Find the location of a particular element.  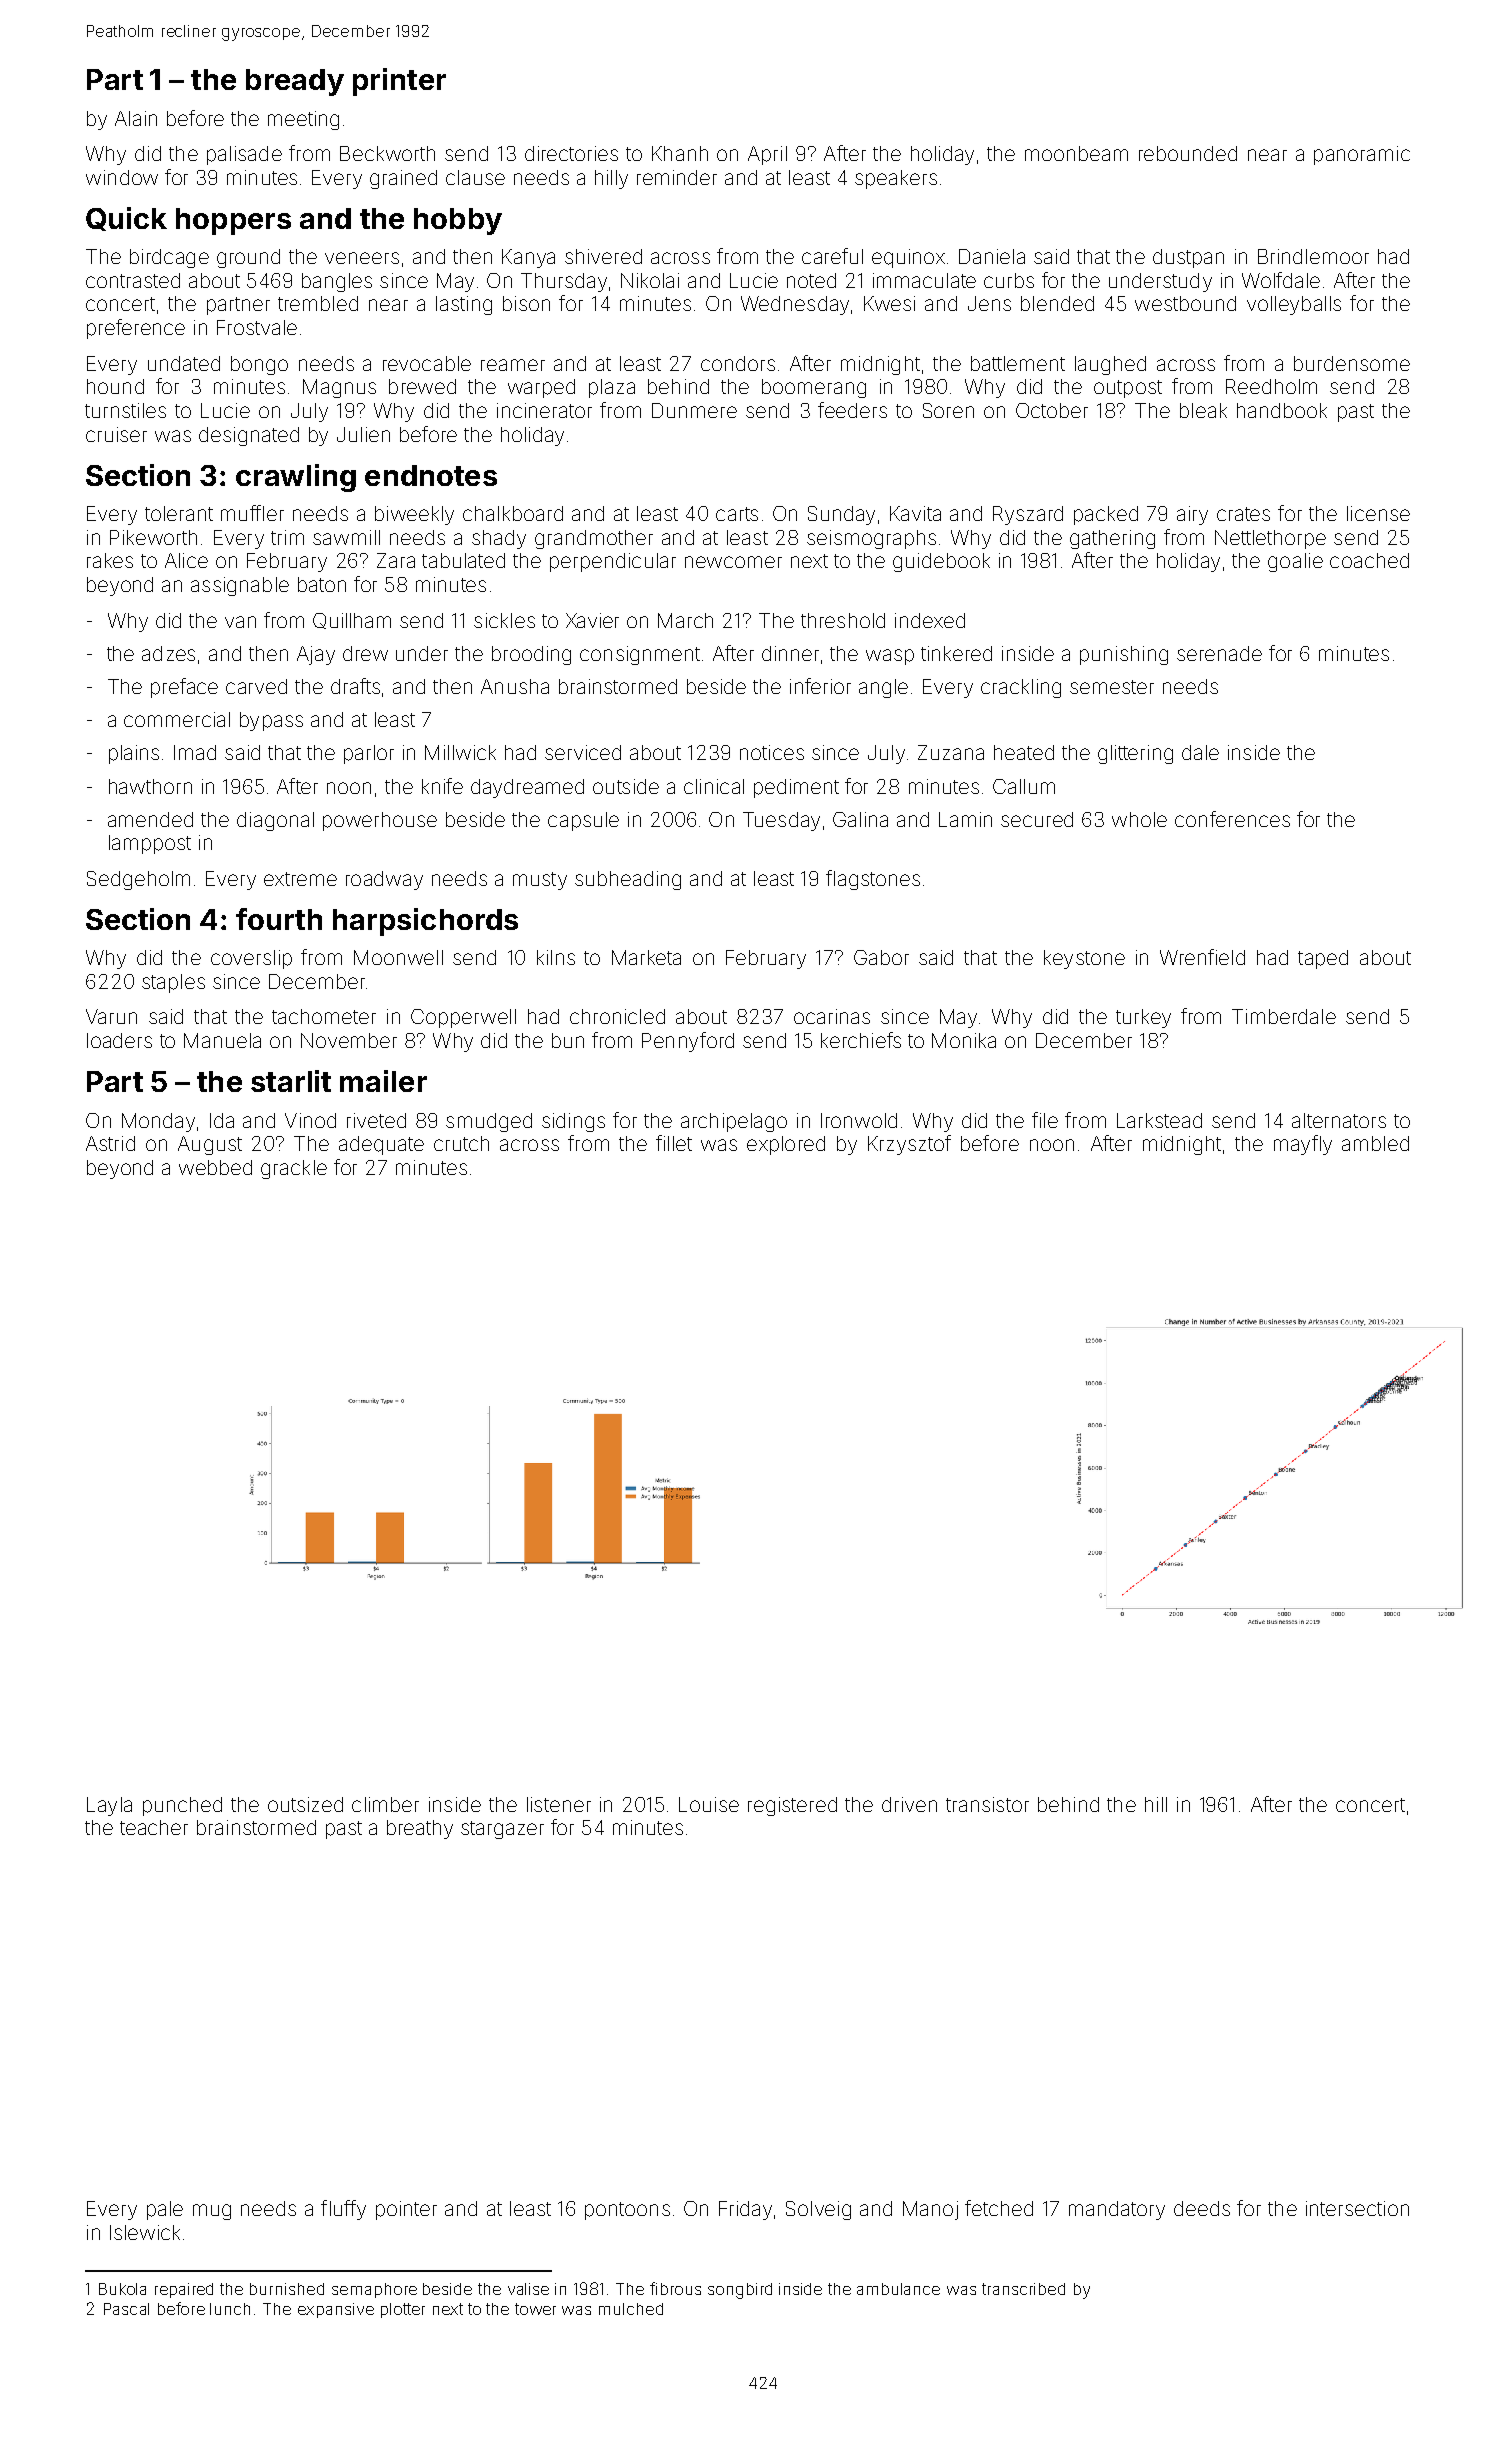

fillet is located at coordinates (674, 1143).
